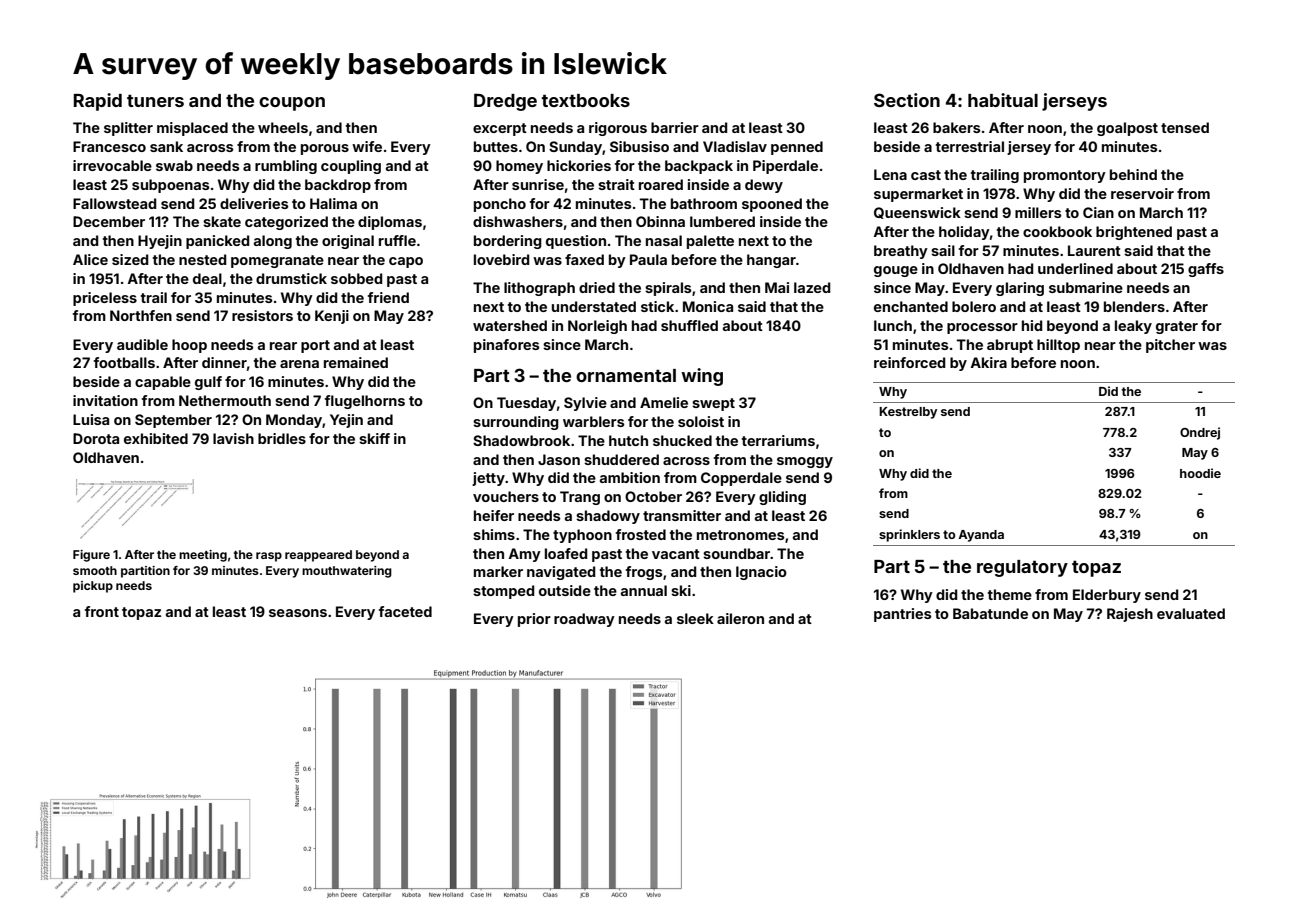  What do you see at coordinates (155, 101) in the screenshot?
I see `tuners` at bounding box center [155, 101].
